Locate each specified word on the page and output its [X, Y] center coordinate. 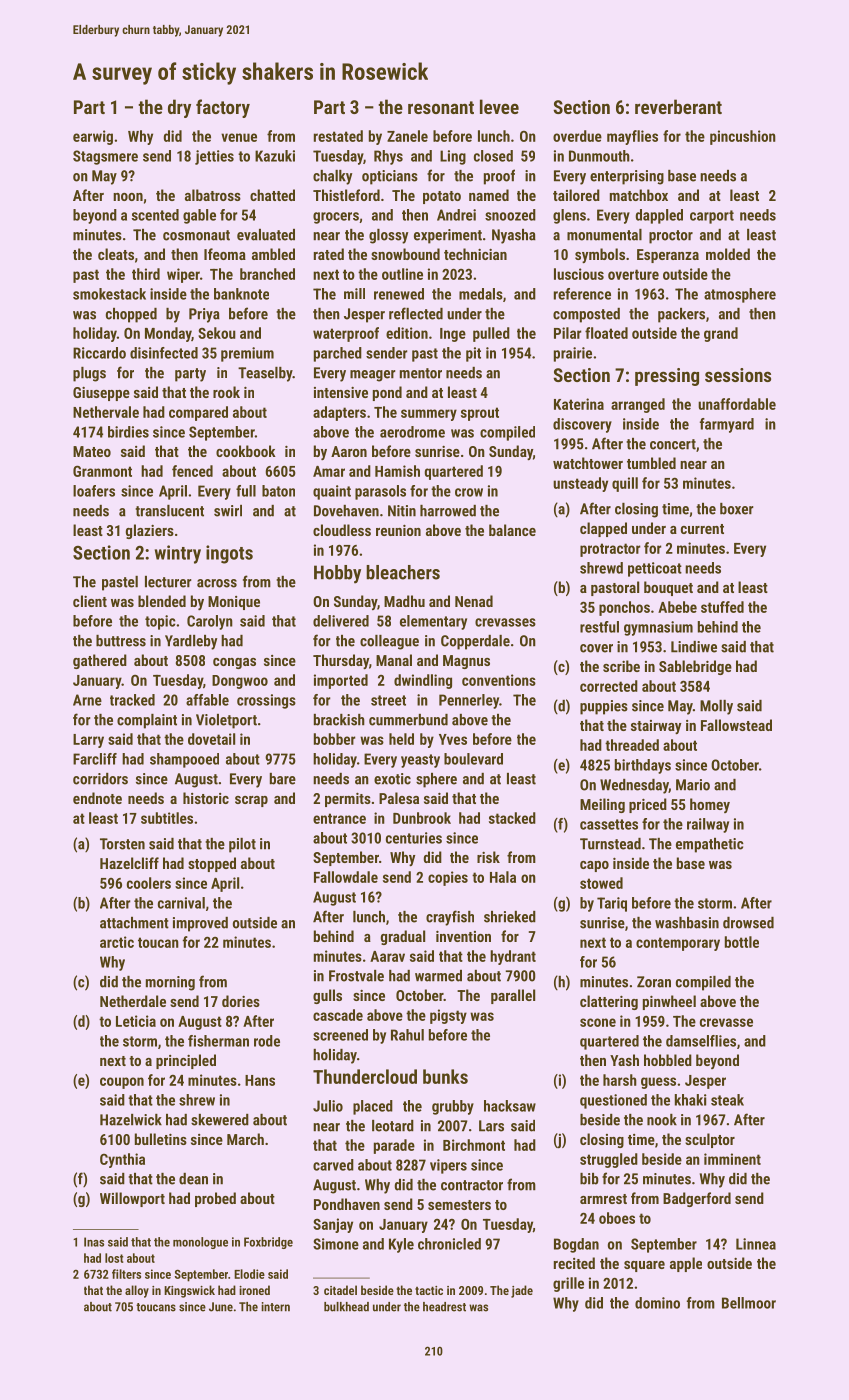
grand [721, 334]
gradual [403, 937]
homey [710, 805]
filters [126, 1274]
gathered [100, 661]
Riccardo [99, 353]
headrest [444, 1307]
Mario [693, 785]
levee [499, 106]
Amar [329, 471]
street [388, 700]
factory [223, 108]
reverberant [678, 106]
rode [267, 1041]
